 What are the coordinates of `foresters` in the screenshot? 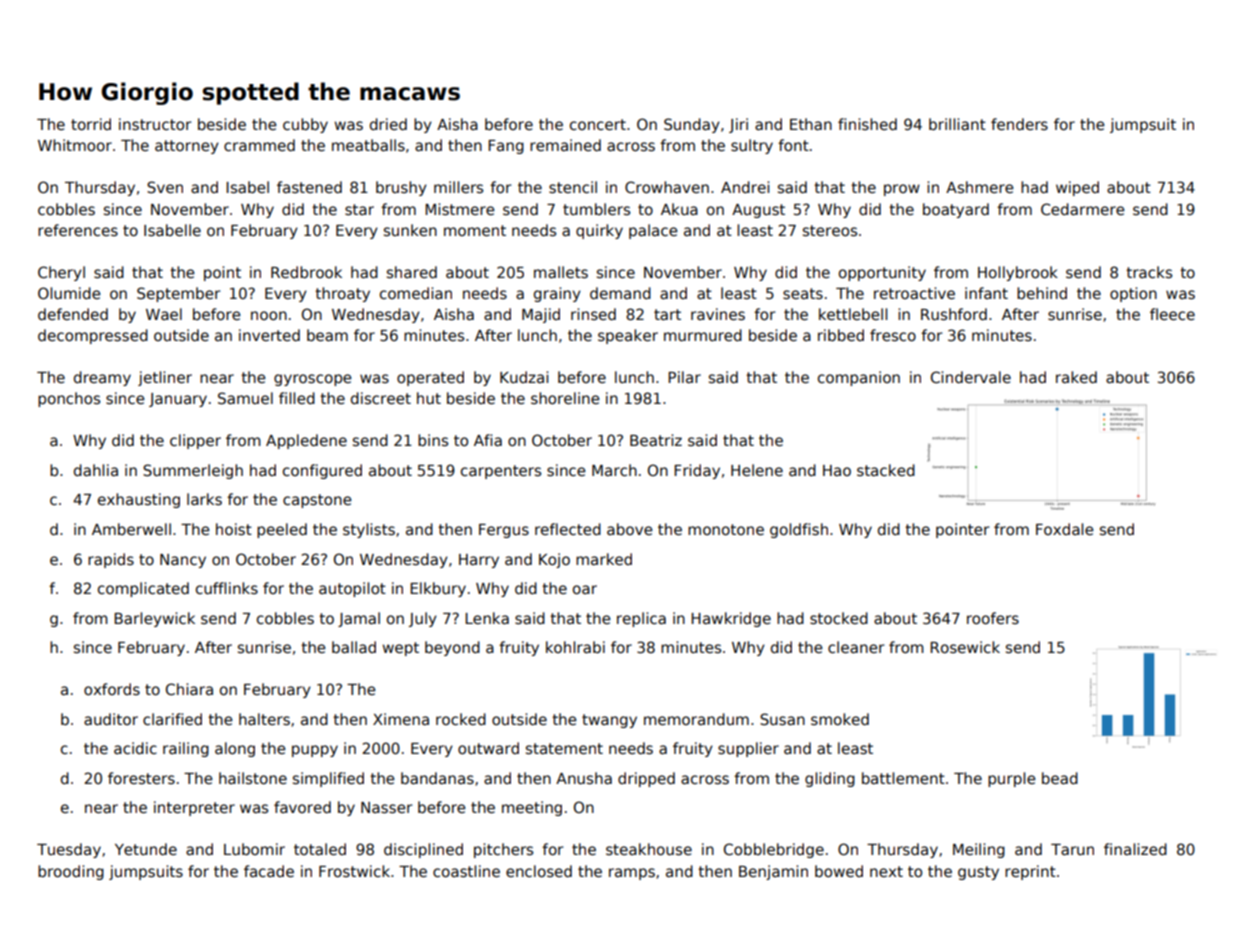 It's located at (141, 778).
